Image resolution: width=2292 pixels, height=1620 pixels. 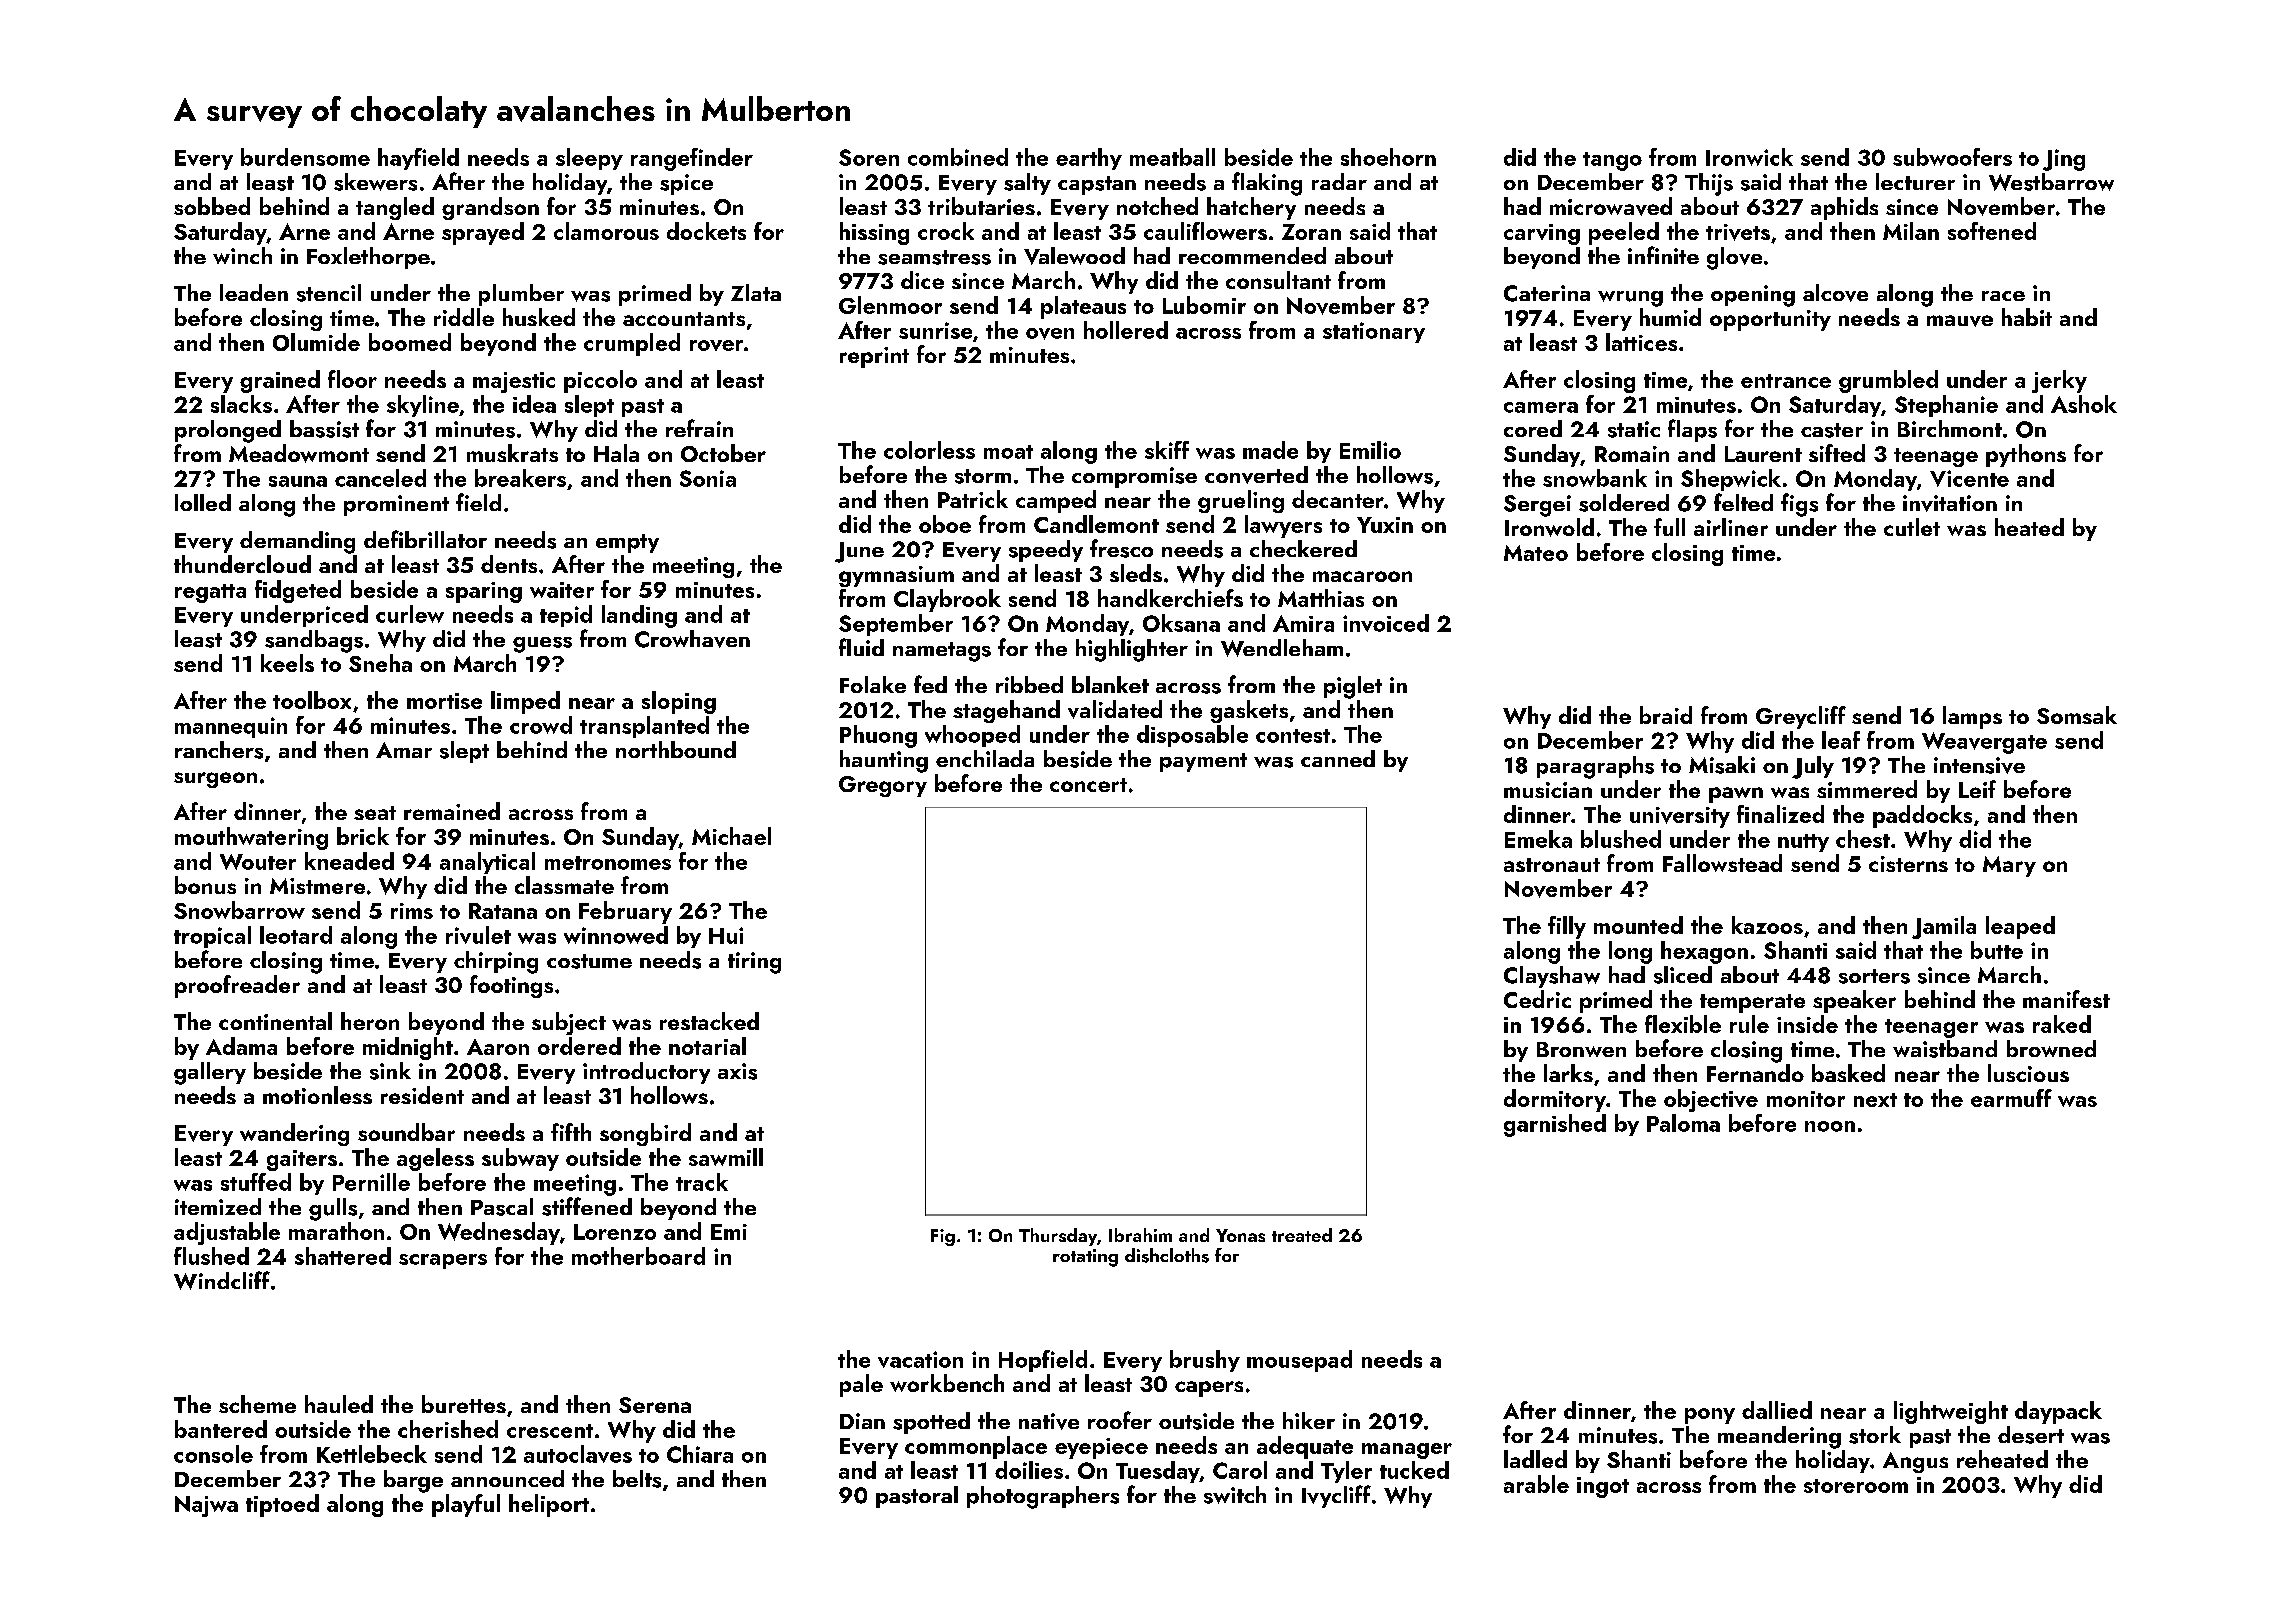 I want to click on skewers, so click(x=375, y=182).
